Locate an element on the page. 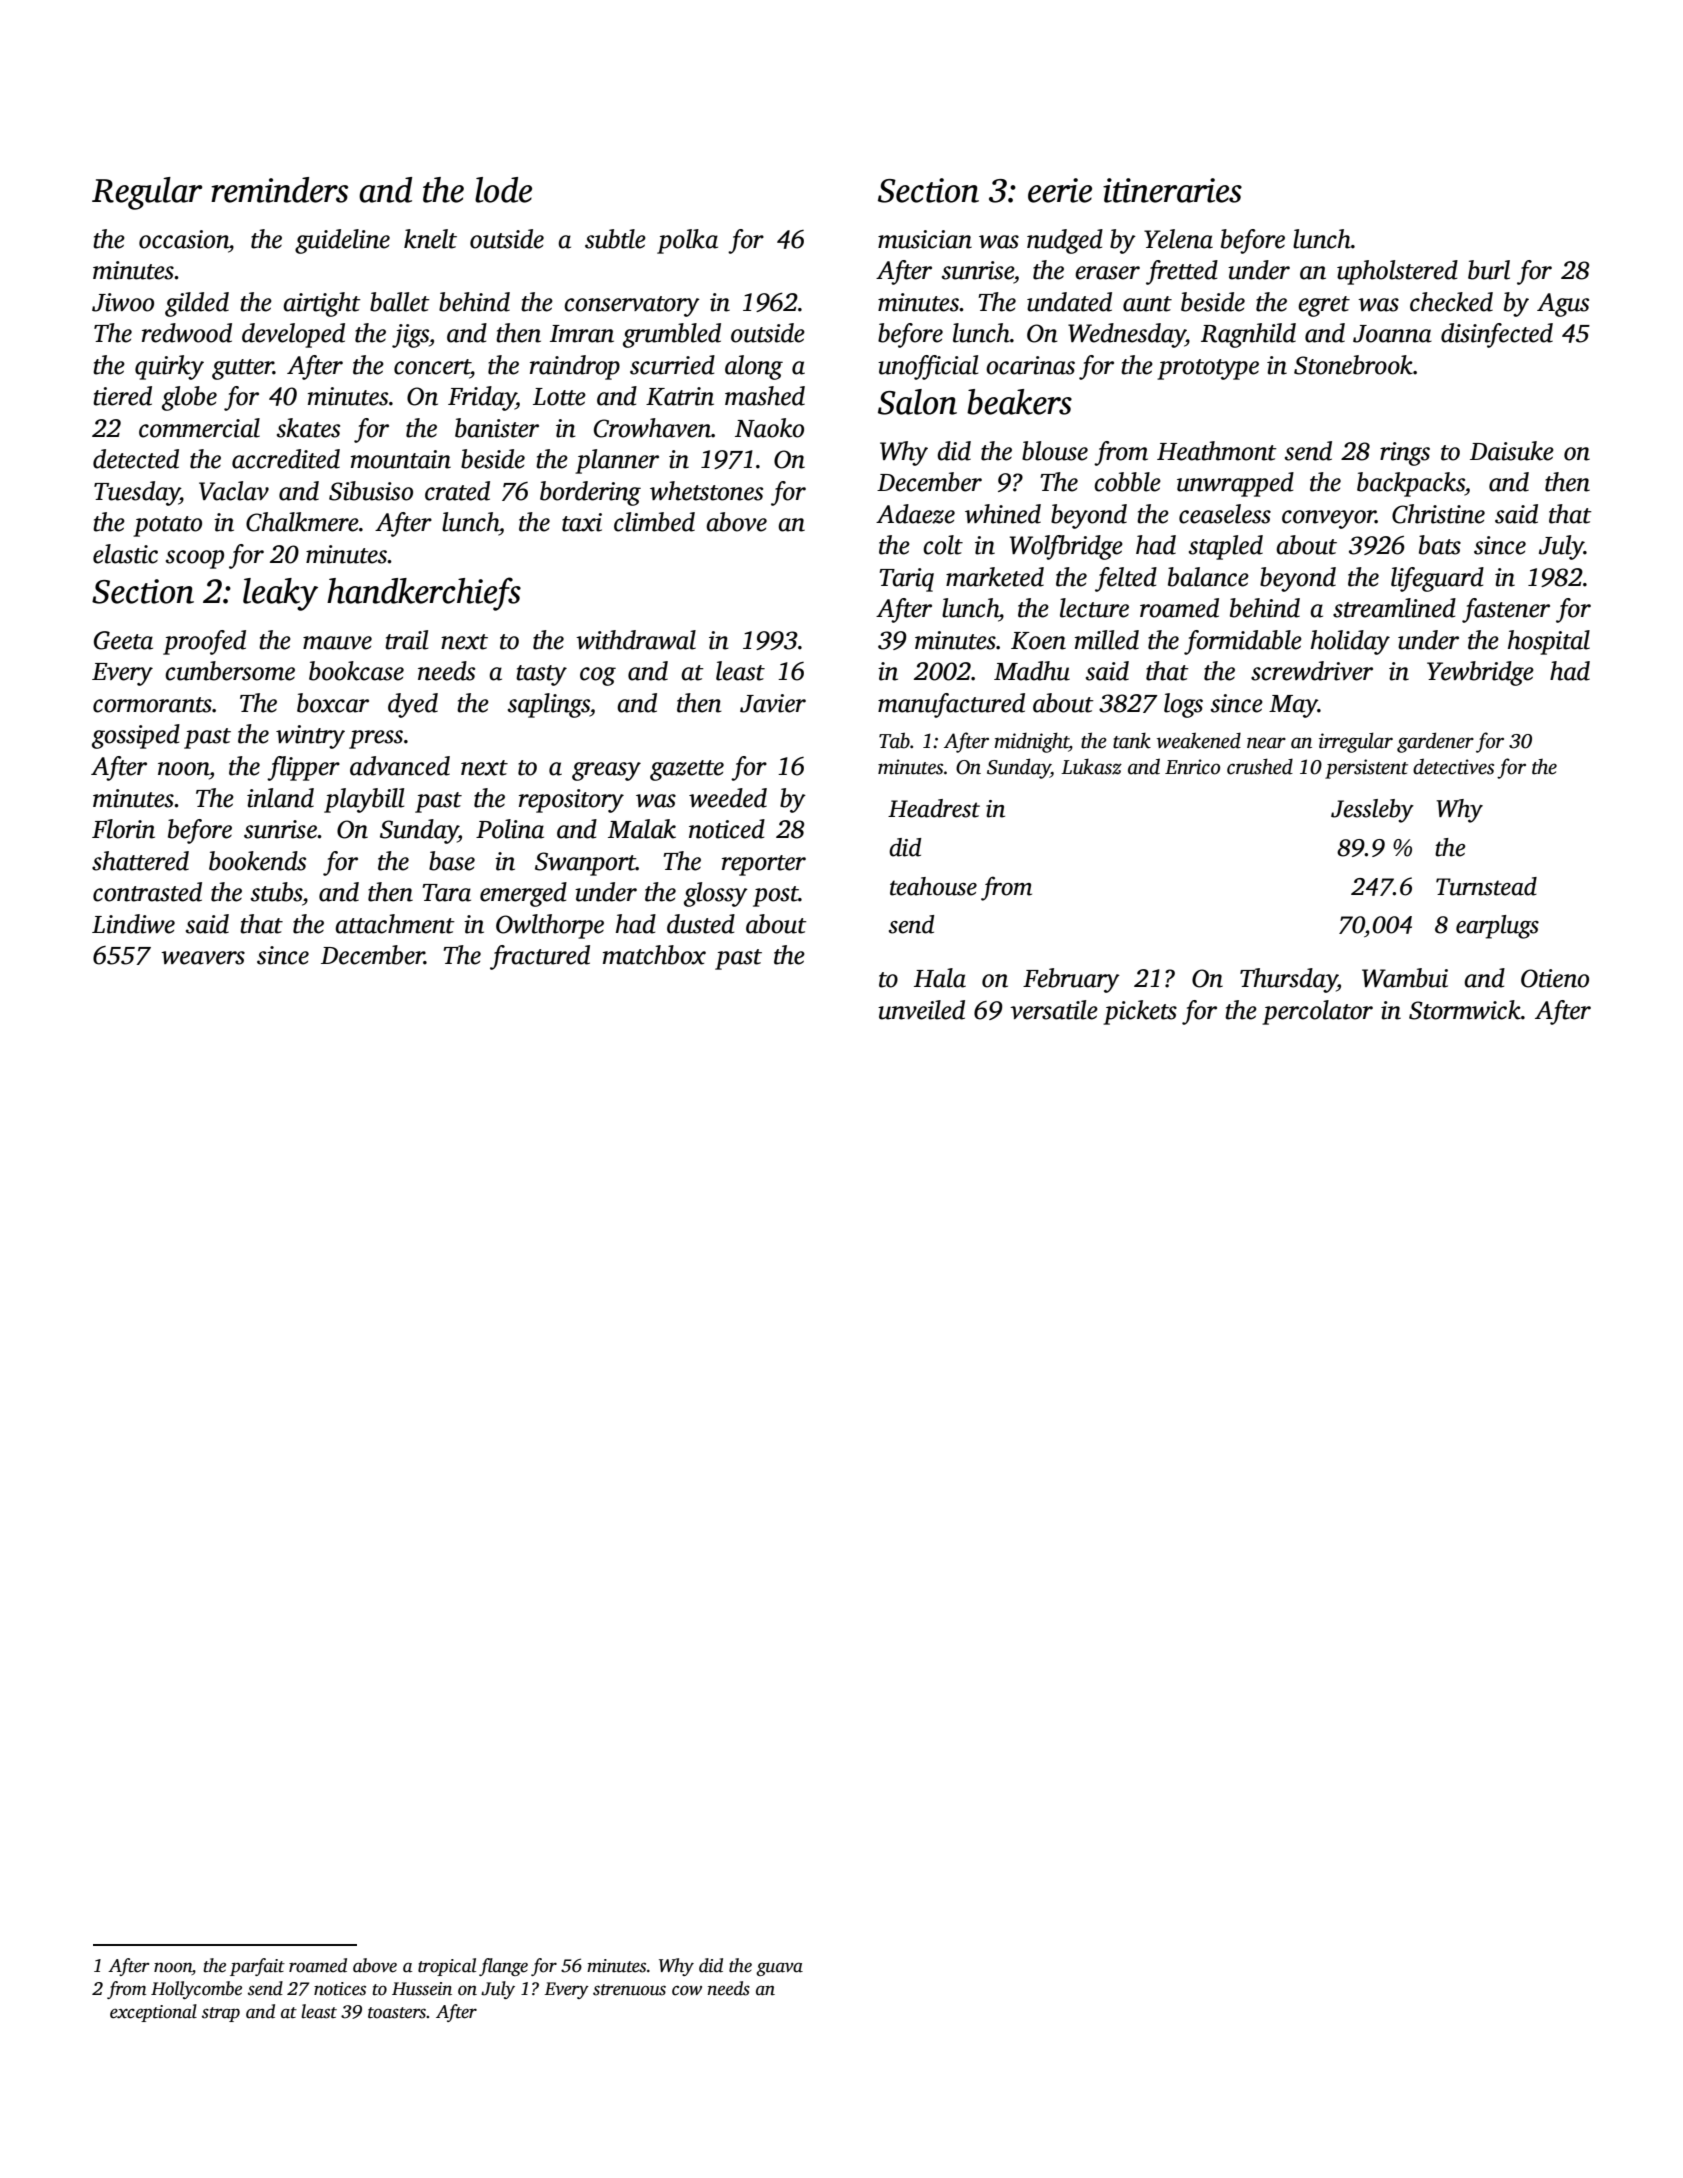 This document has height=2178, width=1683. Stormwick is located at coordinates (1465, 1010).
